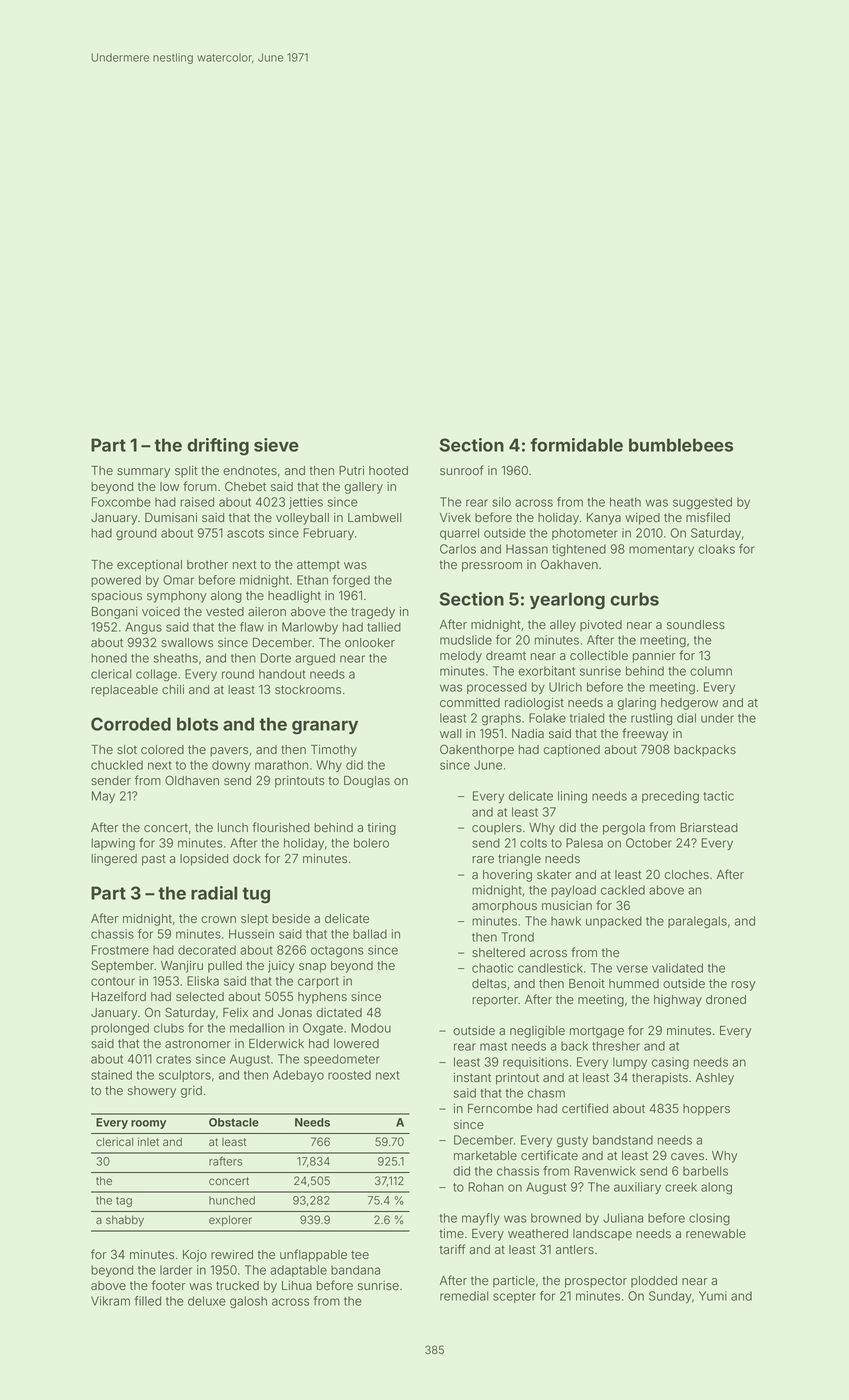 The width and height of the page is (849, 1400). What do you see at coordinates (697, 922) in the page?
I see `paralegals` at bounding box center [697, 922].
